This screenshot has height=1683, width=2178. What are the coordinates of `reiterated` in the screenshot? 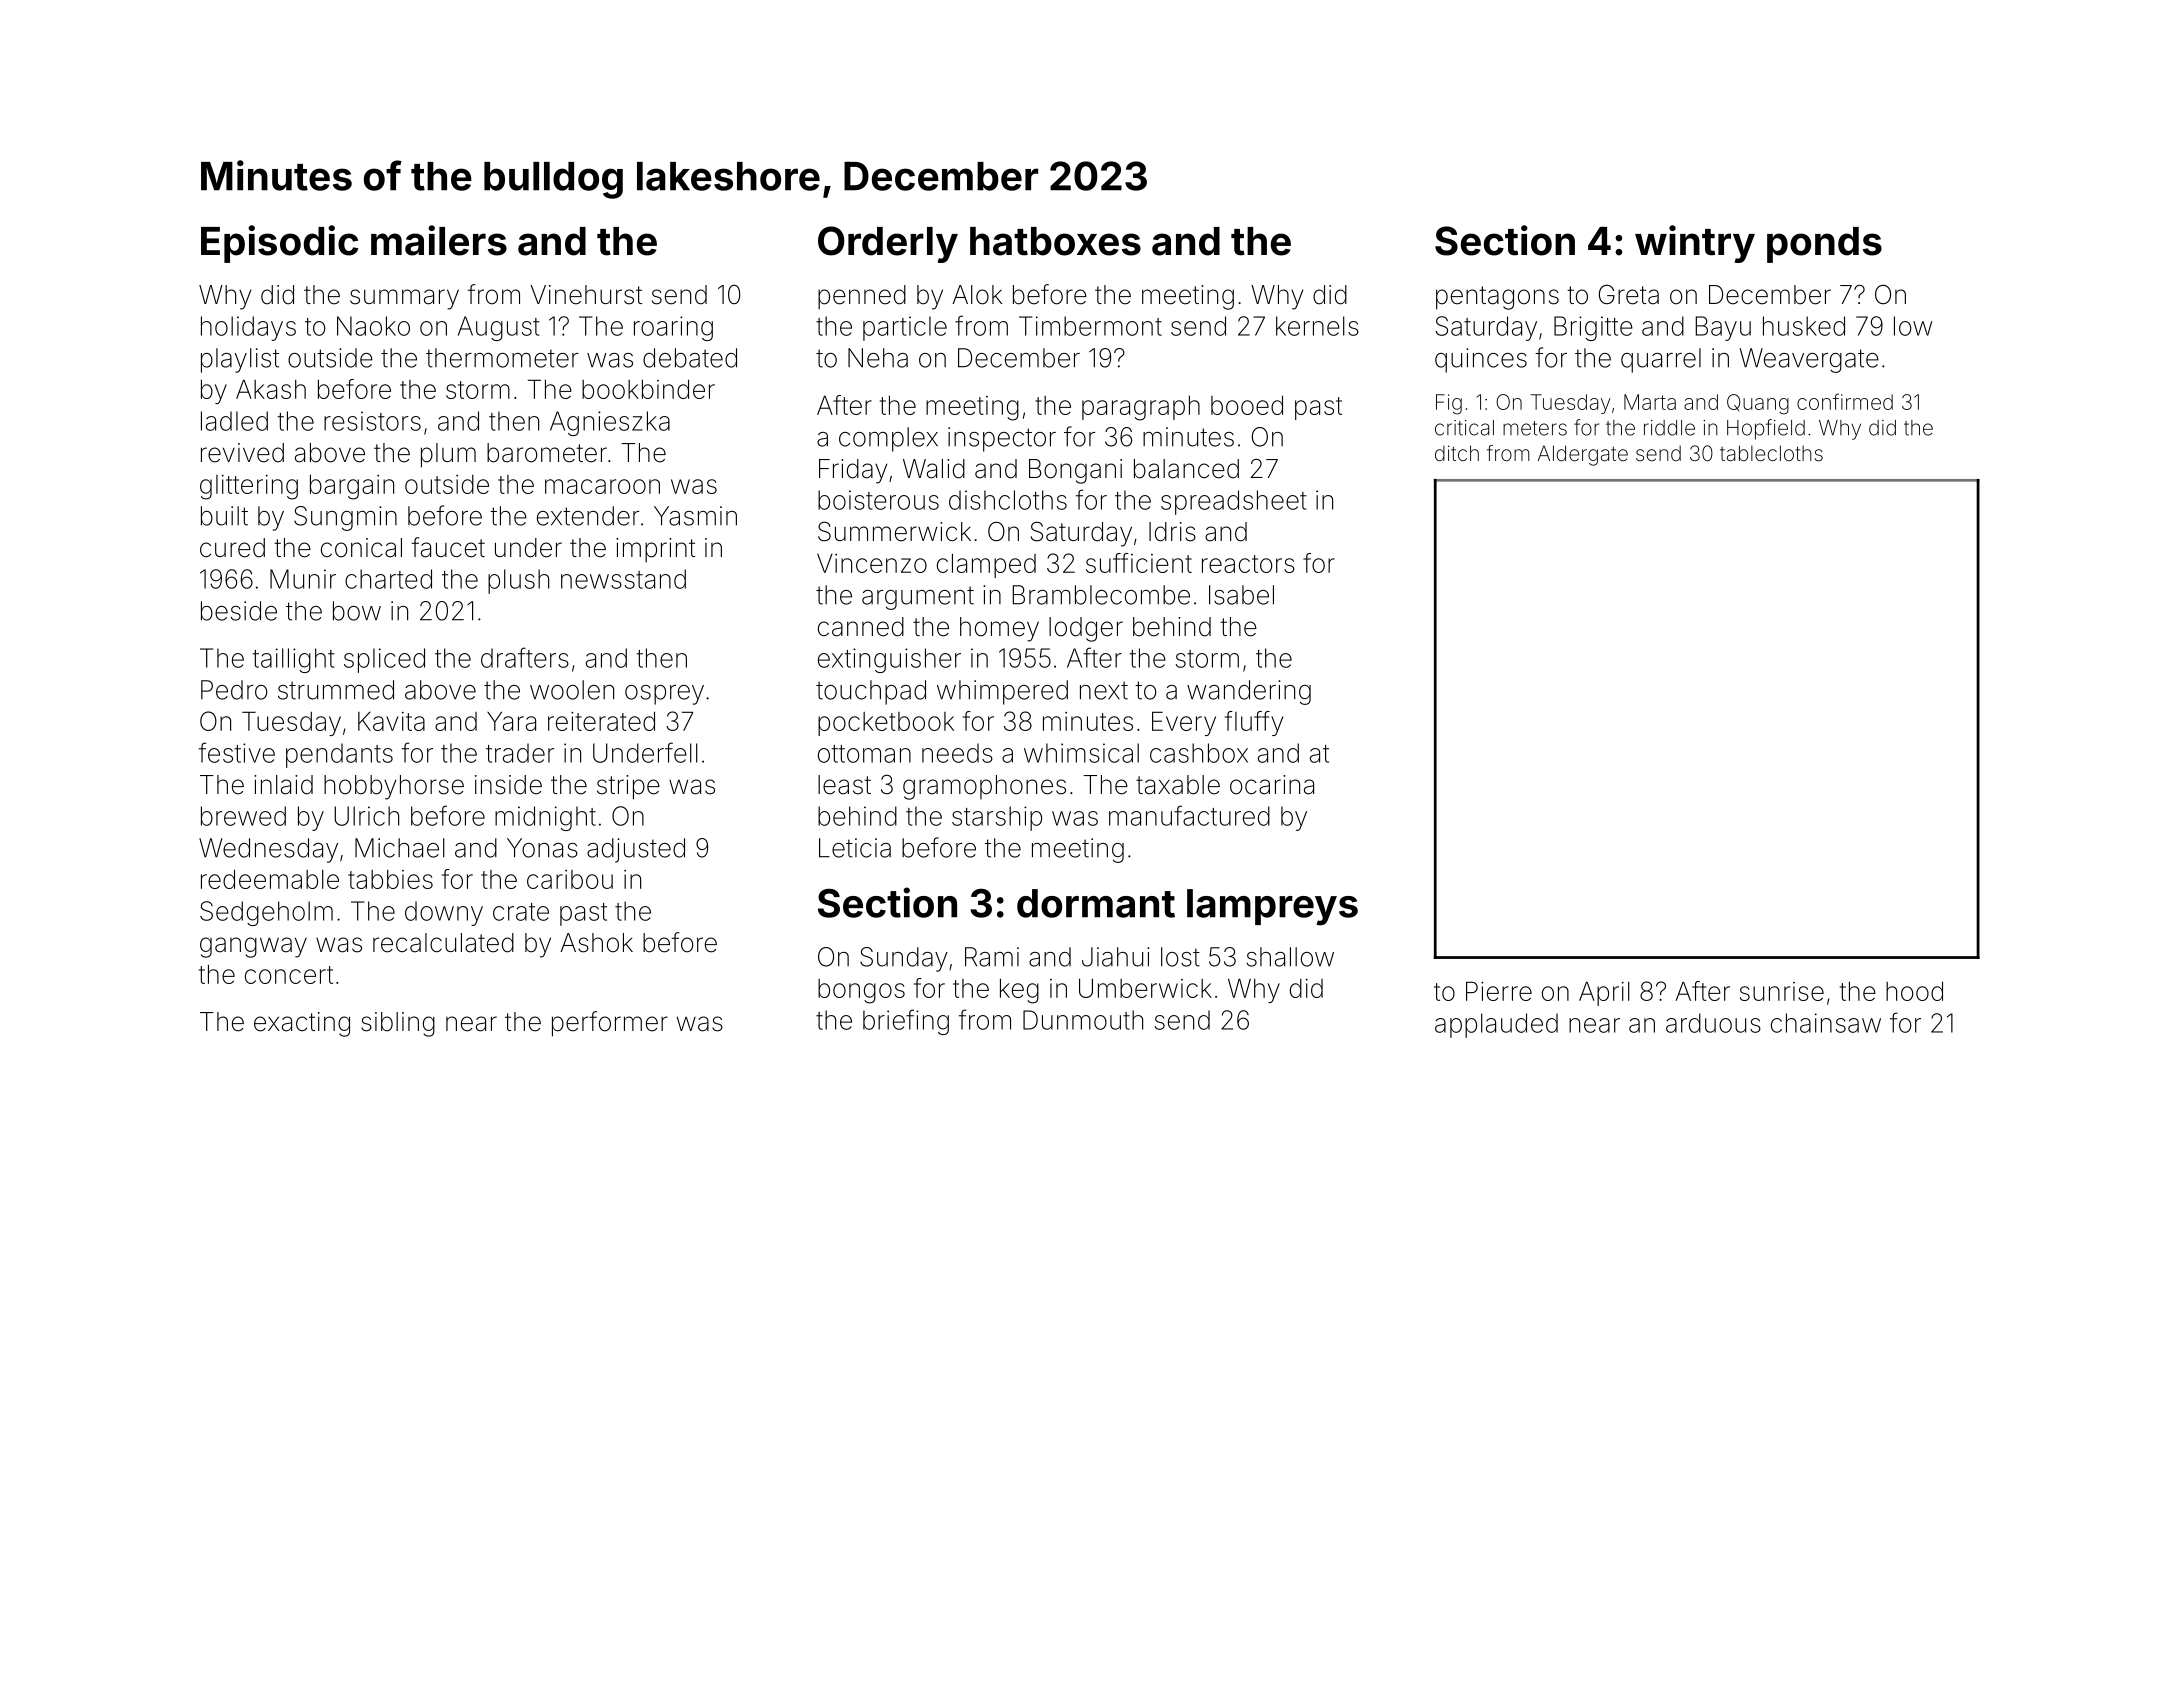 It's located at (601, 721).
